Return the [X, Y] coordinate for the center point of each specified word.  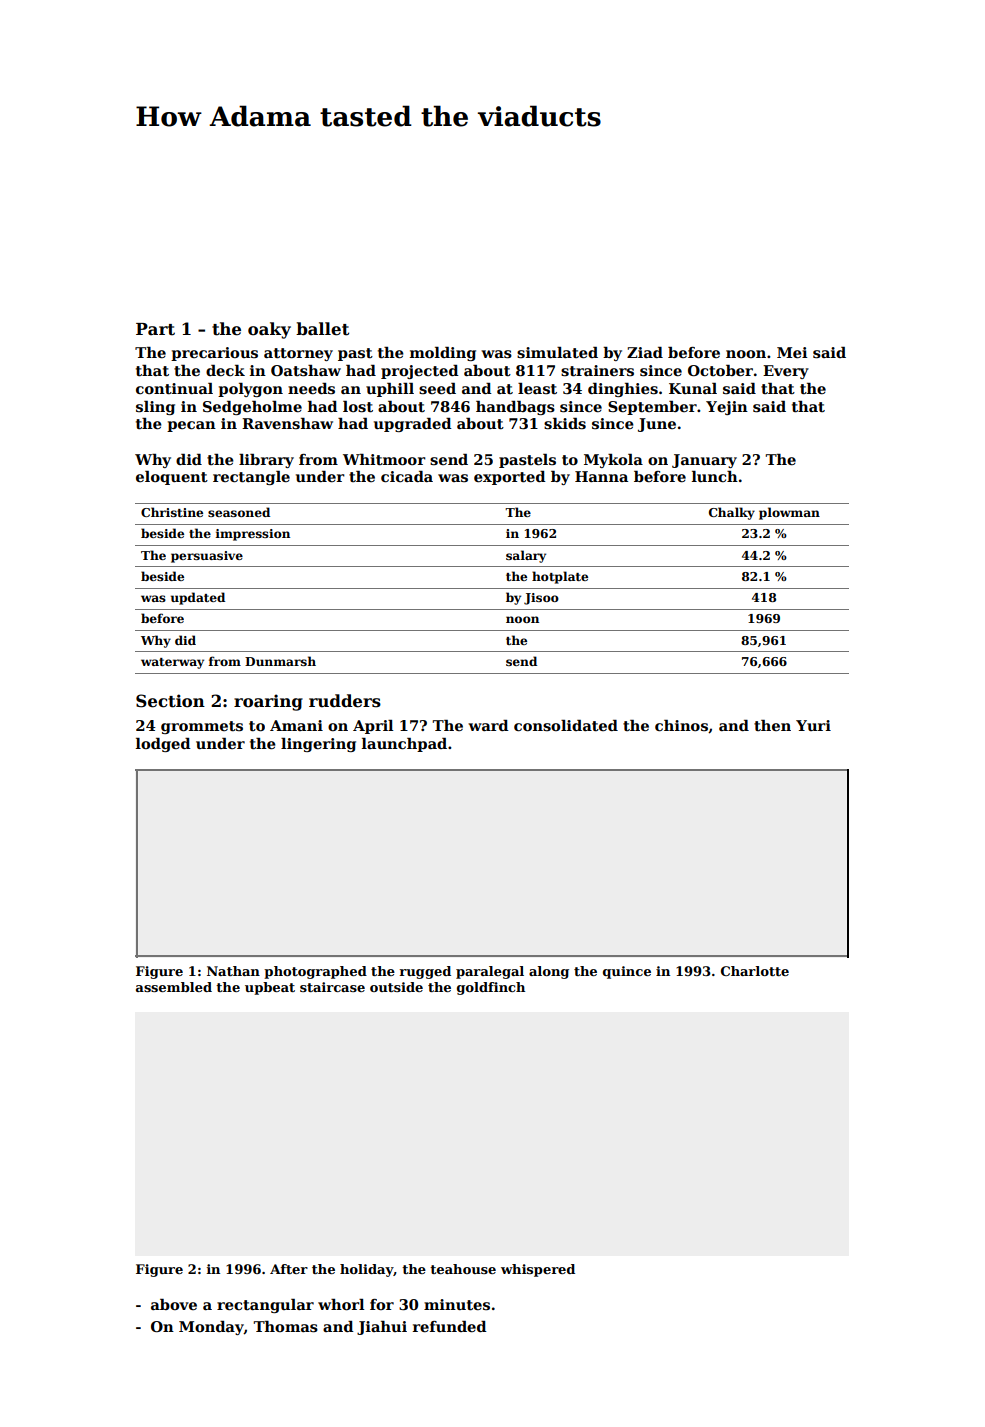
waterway [172, 663]
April [373, 727]
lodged [163, 745]
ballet [322, 329]
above [174, 1304]
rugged [425, 972]
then [772, 725]
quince [627, 972]
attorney [298, 354]
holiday [367, 1270]
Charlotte [755, 971]
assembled [174, 987]
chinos [681, 725]
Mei [792, 352]
